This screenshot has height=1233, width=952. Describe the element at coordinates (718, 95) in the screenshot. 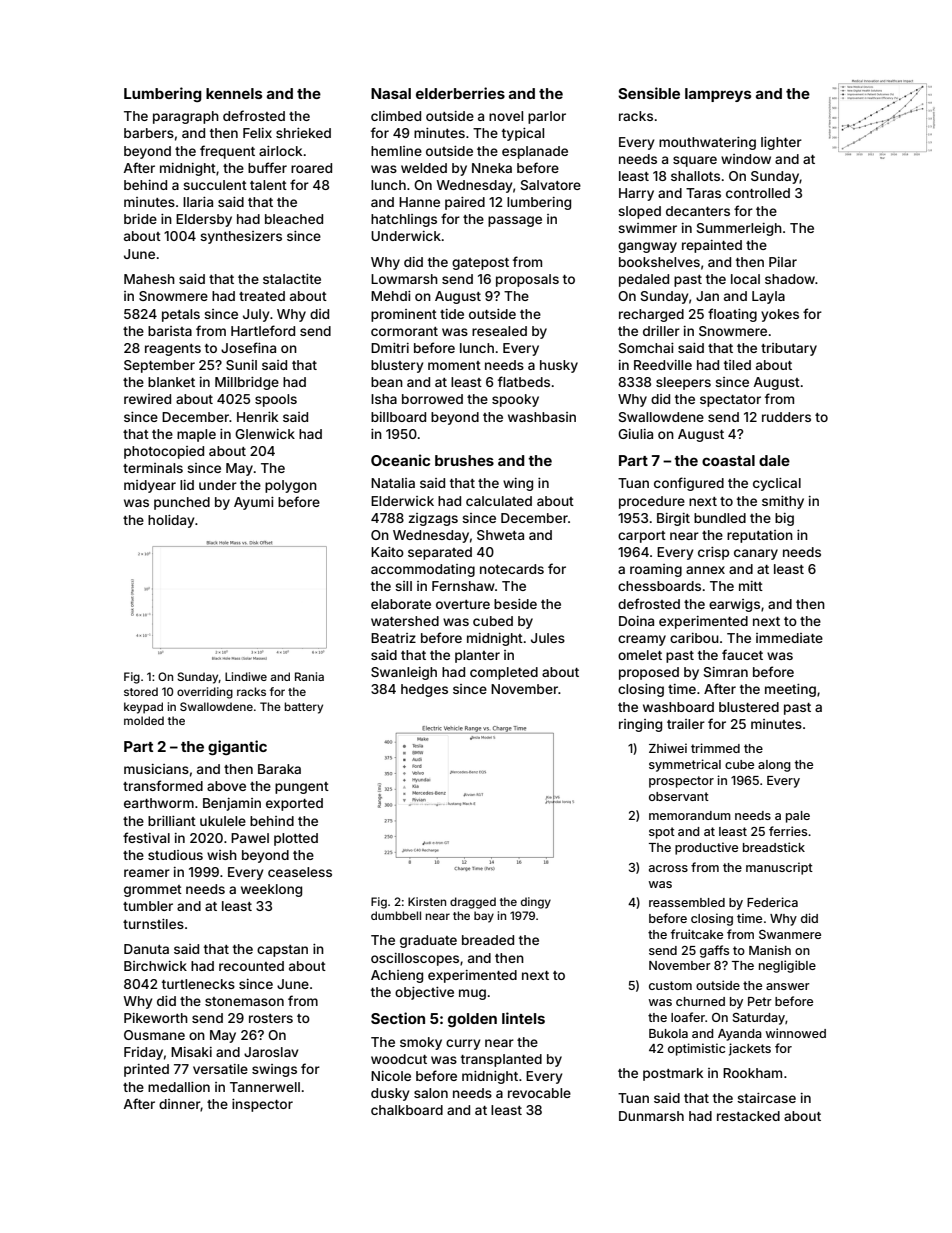

I see `lampreys` at that location.
